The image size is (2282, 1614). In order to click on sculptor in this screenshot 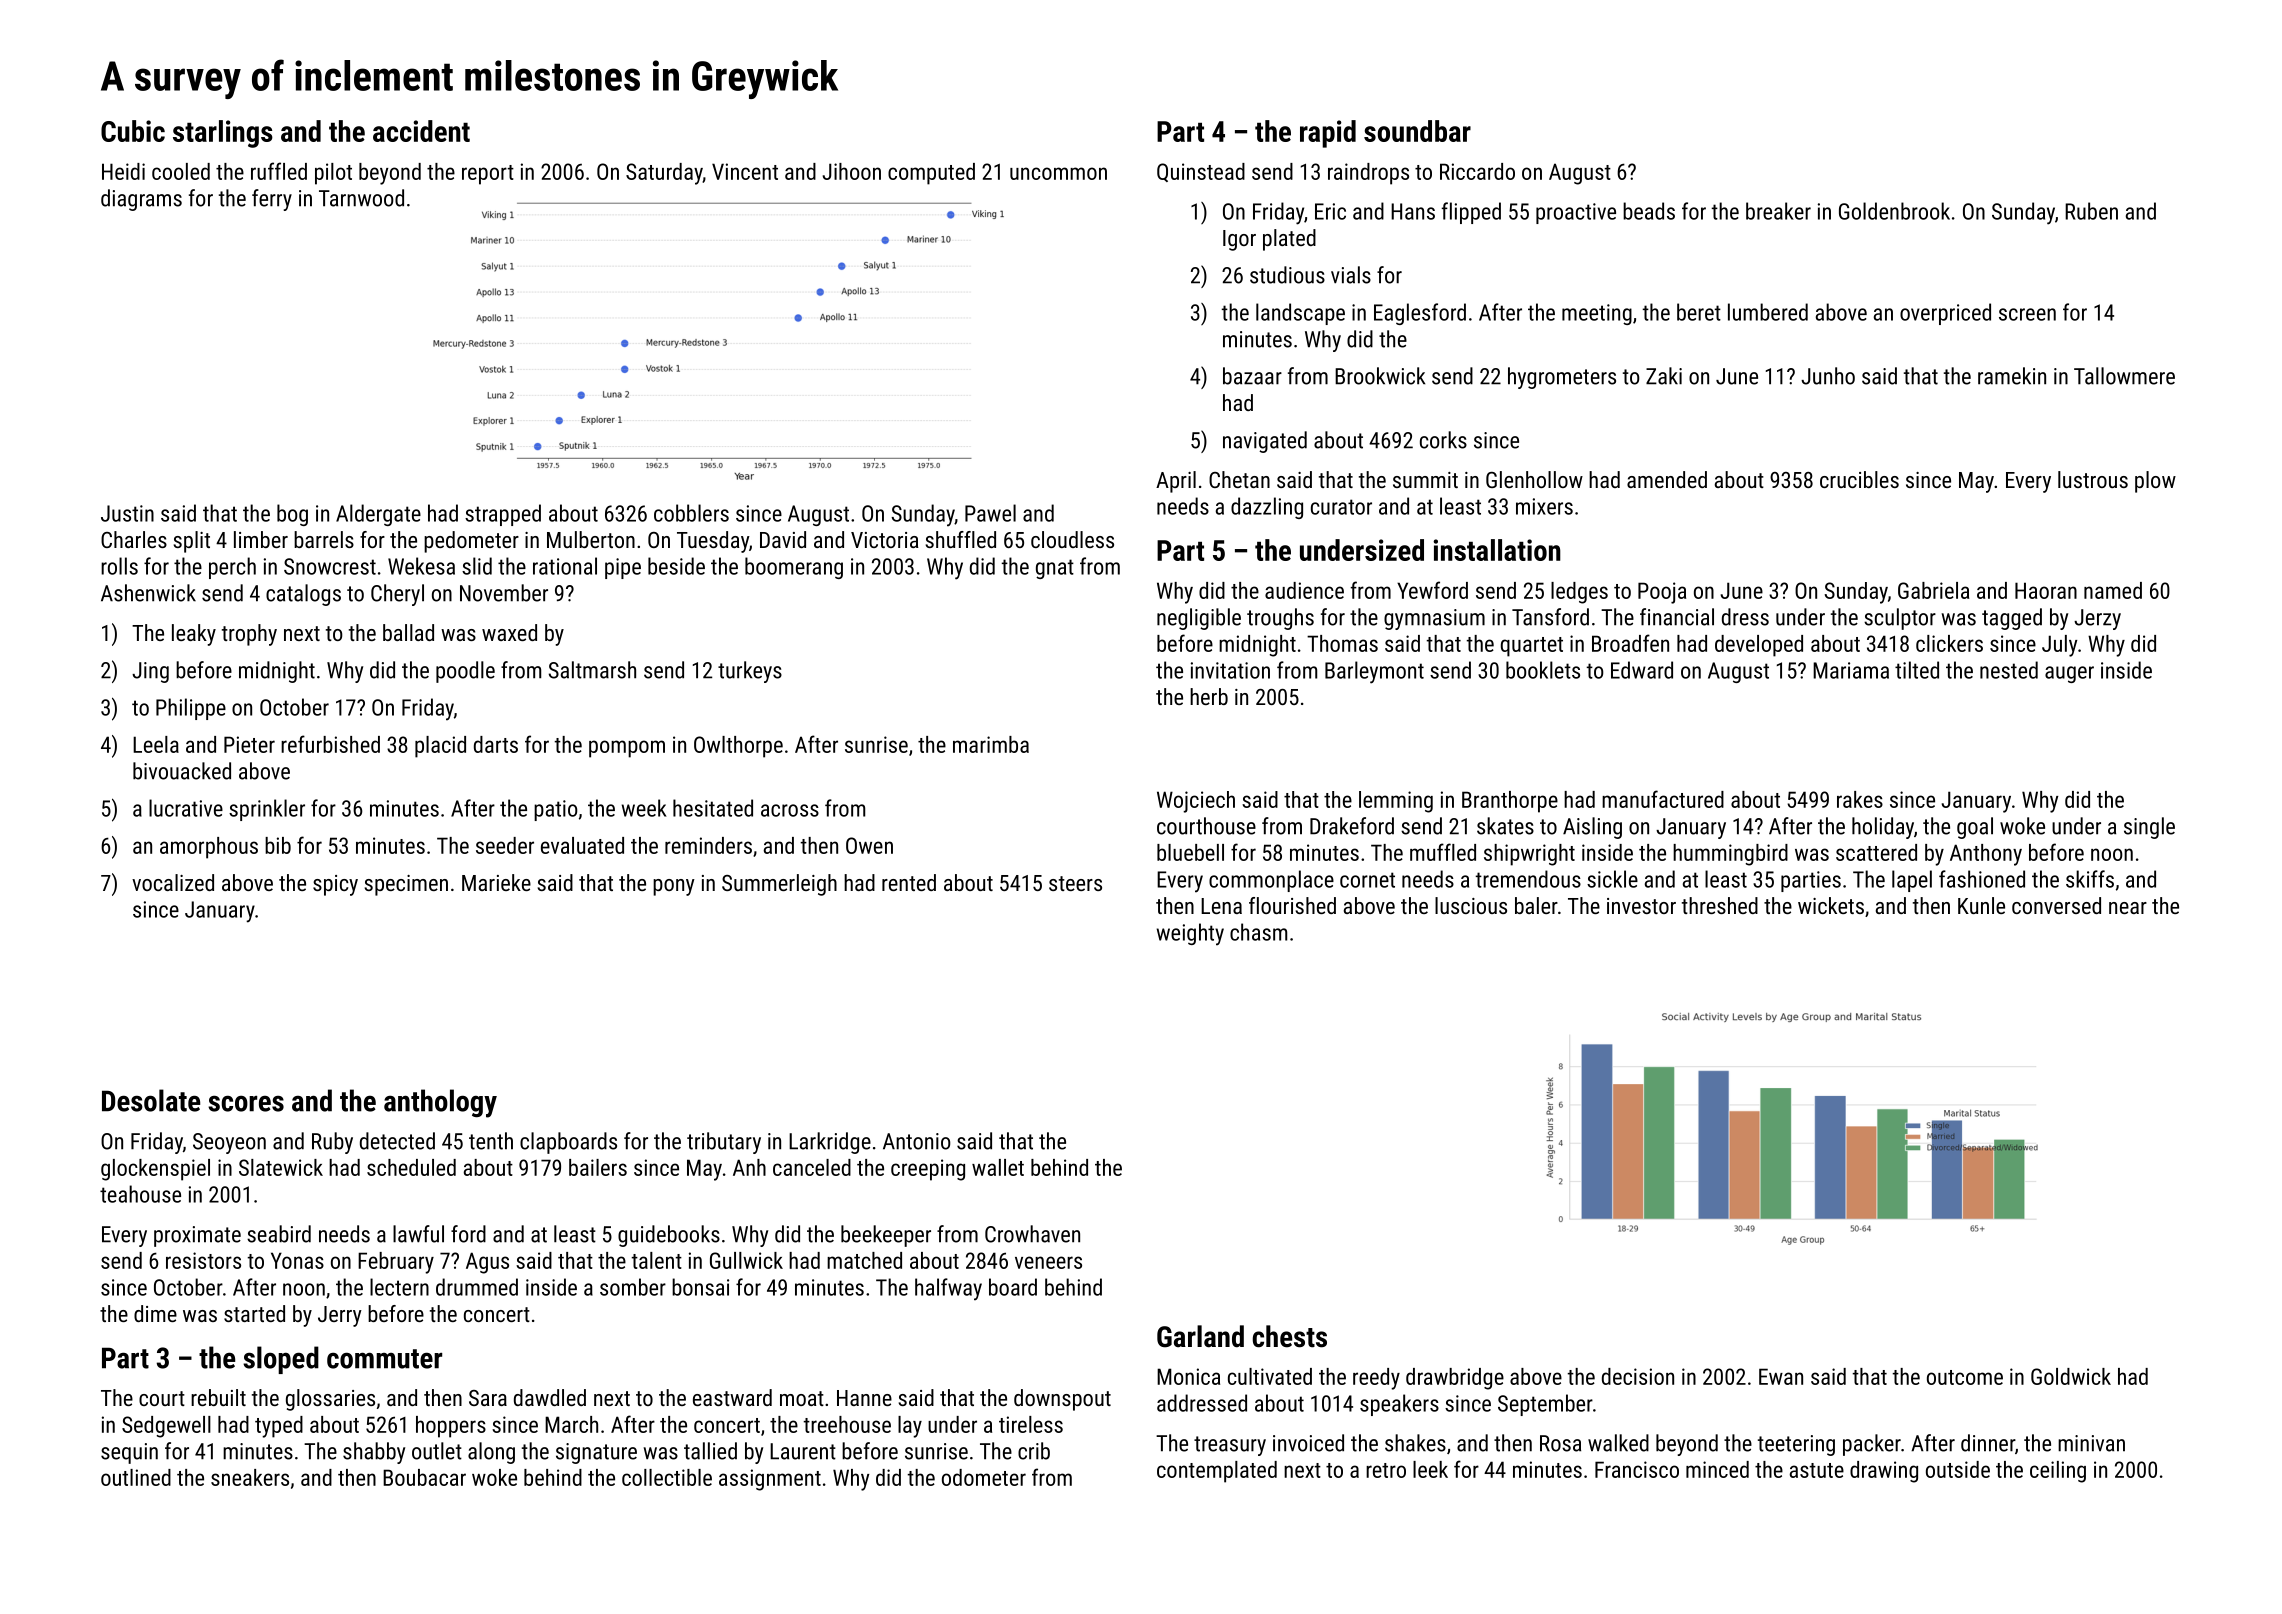, I will do `click(1900, 619)`.
